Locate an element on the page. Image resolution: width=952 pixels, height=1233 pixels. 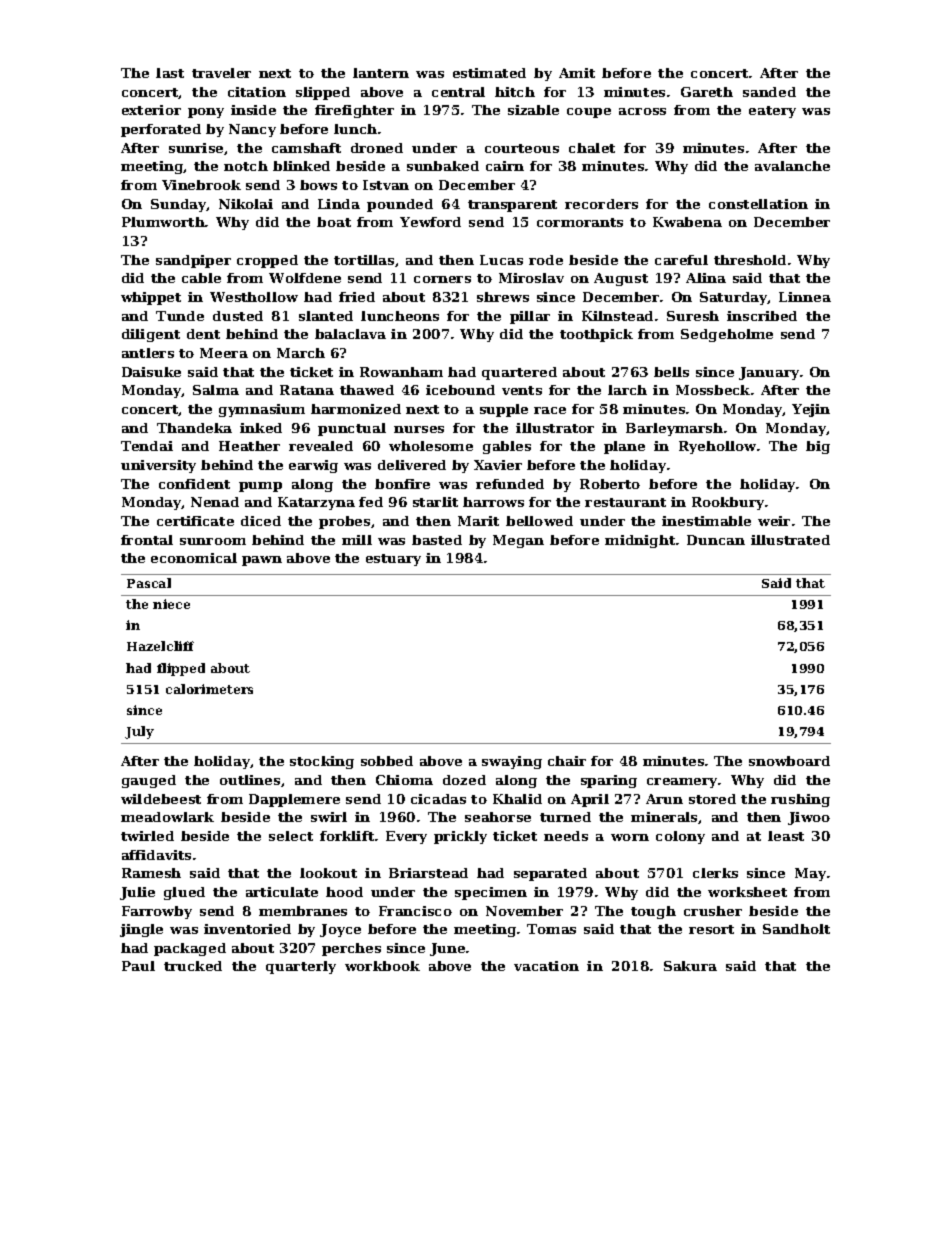
mill is located at coordinates (357, 540).
